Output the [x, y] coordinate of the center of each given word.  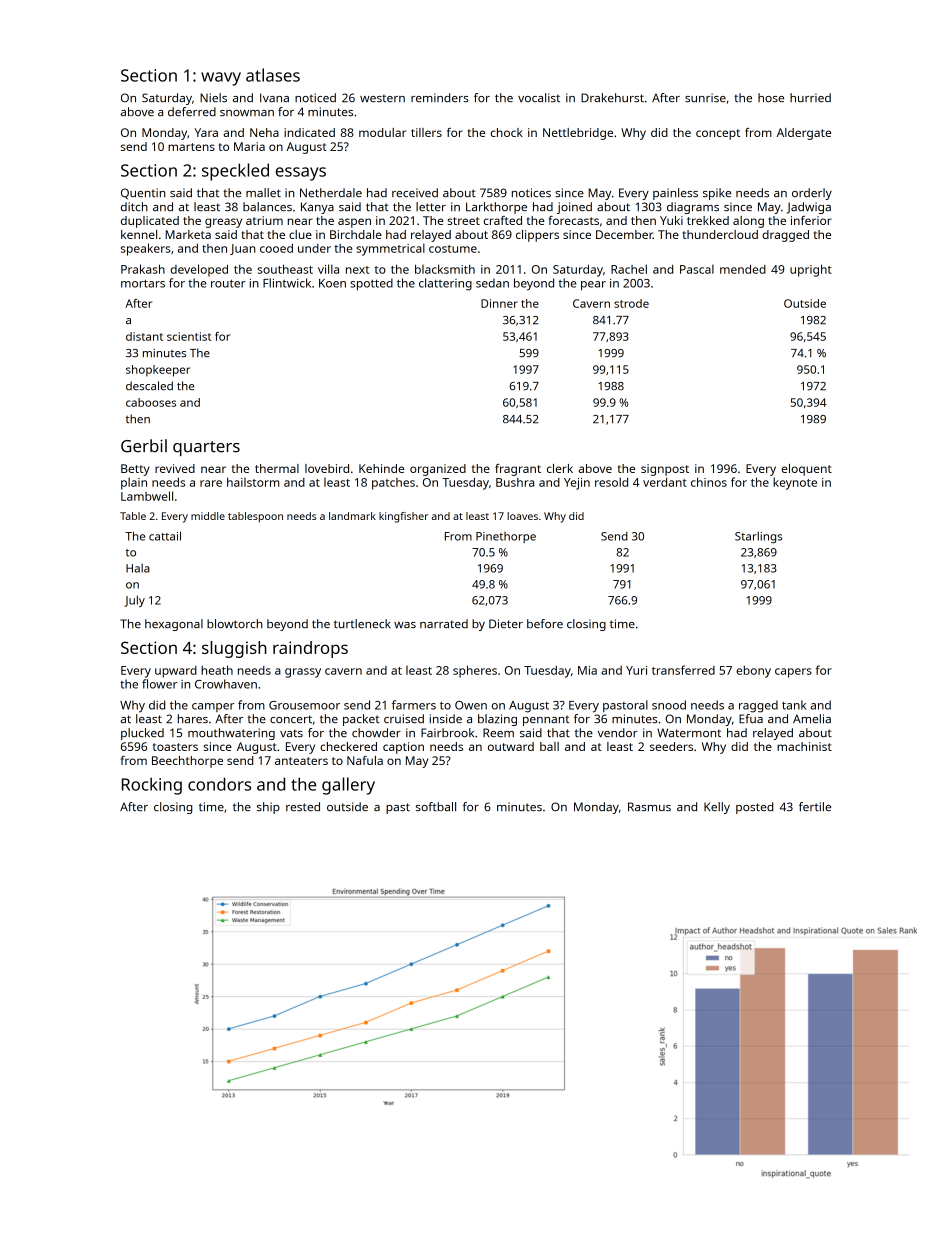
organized [438, 470]
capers [793, 673]
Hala [138, 568]
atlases [273, 75]
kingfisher [403, 517]
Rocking [152, 786]
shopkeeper [158, 371]
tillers [426, 132]
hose [771, 97]
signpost [665, 470]
